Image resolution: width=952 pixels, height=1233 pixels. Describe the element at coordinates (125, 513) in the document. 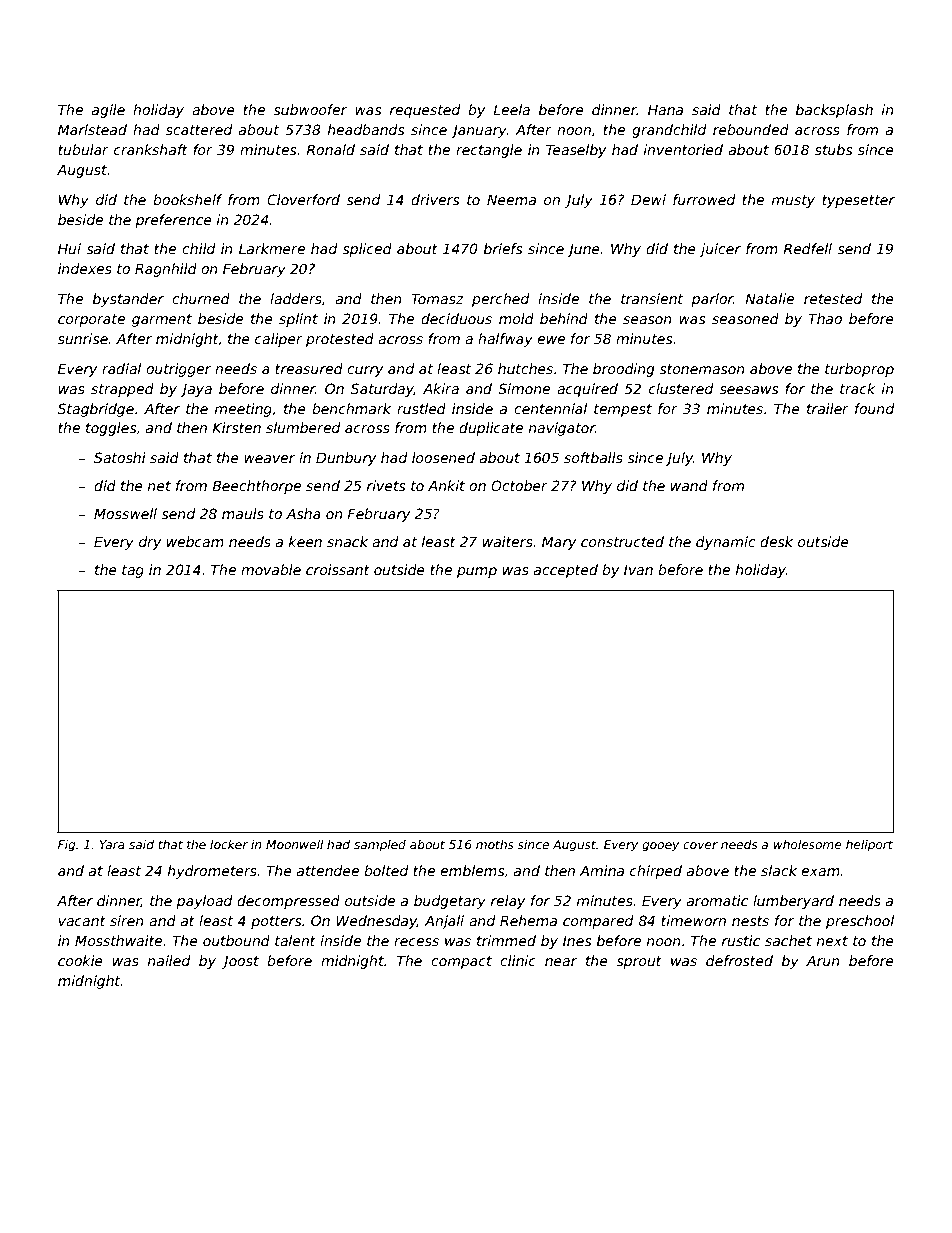

I see `Mosswell` at that location.
